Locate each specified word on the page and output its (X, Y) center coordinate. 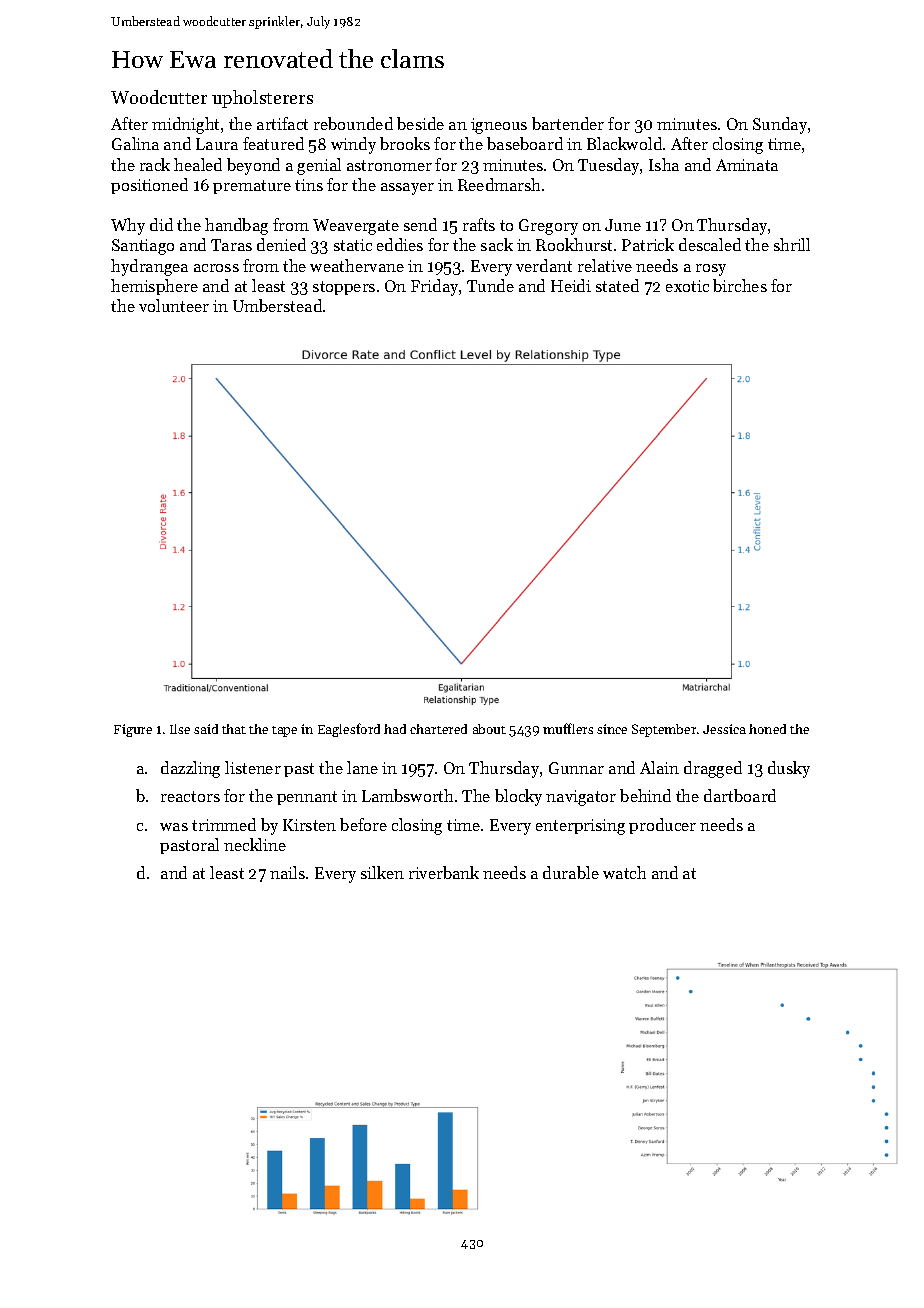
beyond (253, 166)
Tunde (490, 285)
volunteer (174, 305)
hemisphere (154, 287)
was (174, 827)
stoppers (344, 288)
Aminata (747, 165)
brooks (405, 143)
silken (382, 872)
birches (740, 285)
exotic (687, 286)
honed (767, 729)
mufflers (568, 728)
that (234, 729)
